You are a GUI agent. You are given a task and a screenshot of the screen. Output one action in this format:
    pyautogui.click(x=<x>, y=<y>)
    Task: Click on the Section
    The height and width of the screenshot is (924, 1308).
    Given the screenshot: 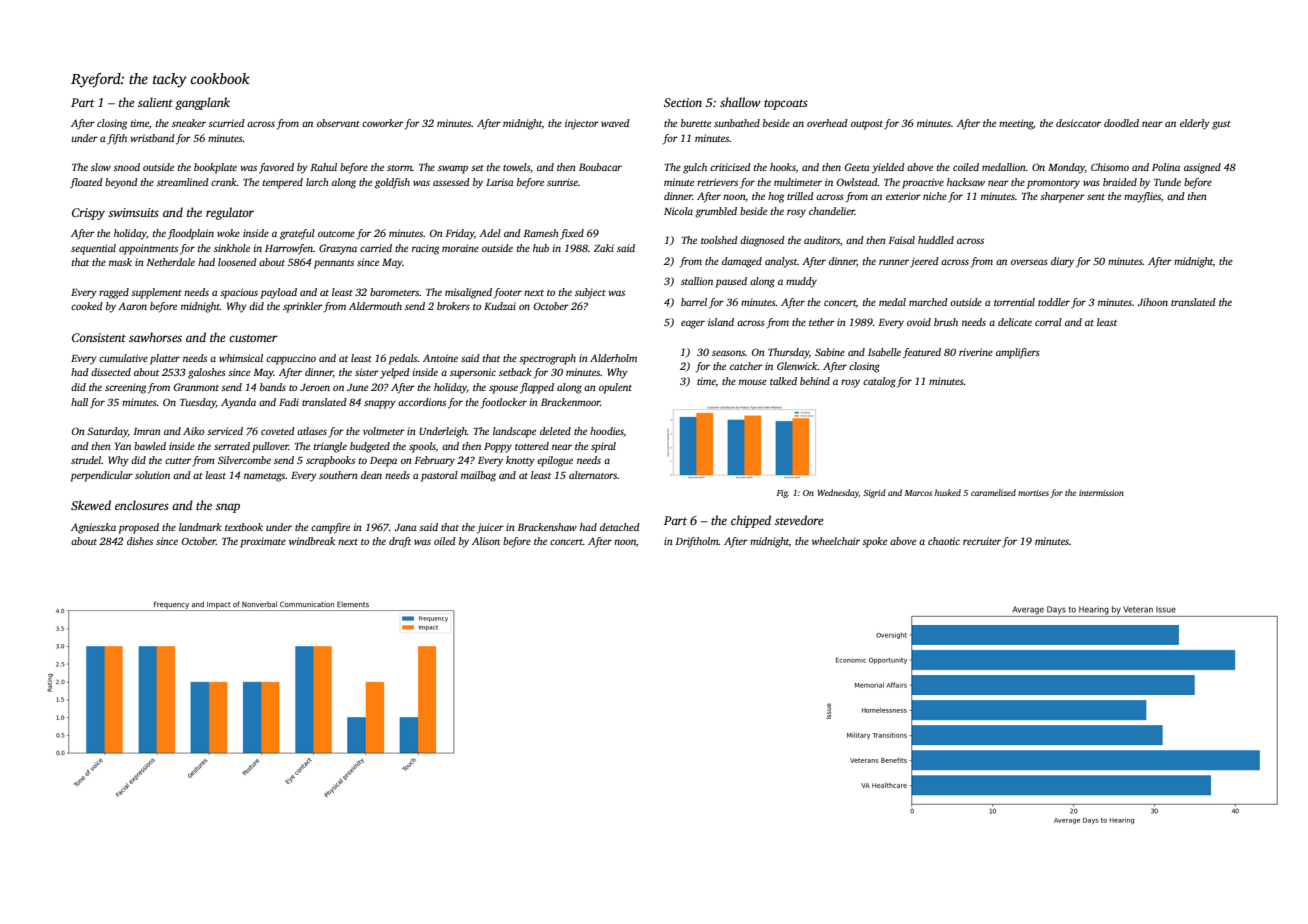 What is the action you would take?
    pyautogui.click(x=683, y=102)
